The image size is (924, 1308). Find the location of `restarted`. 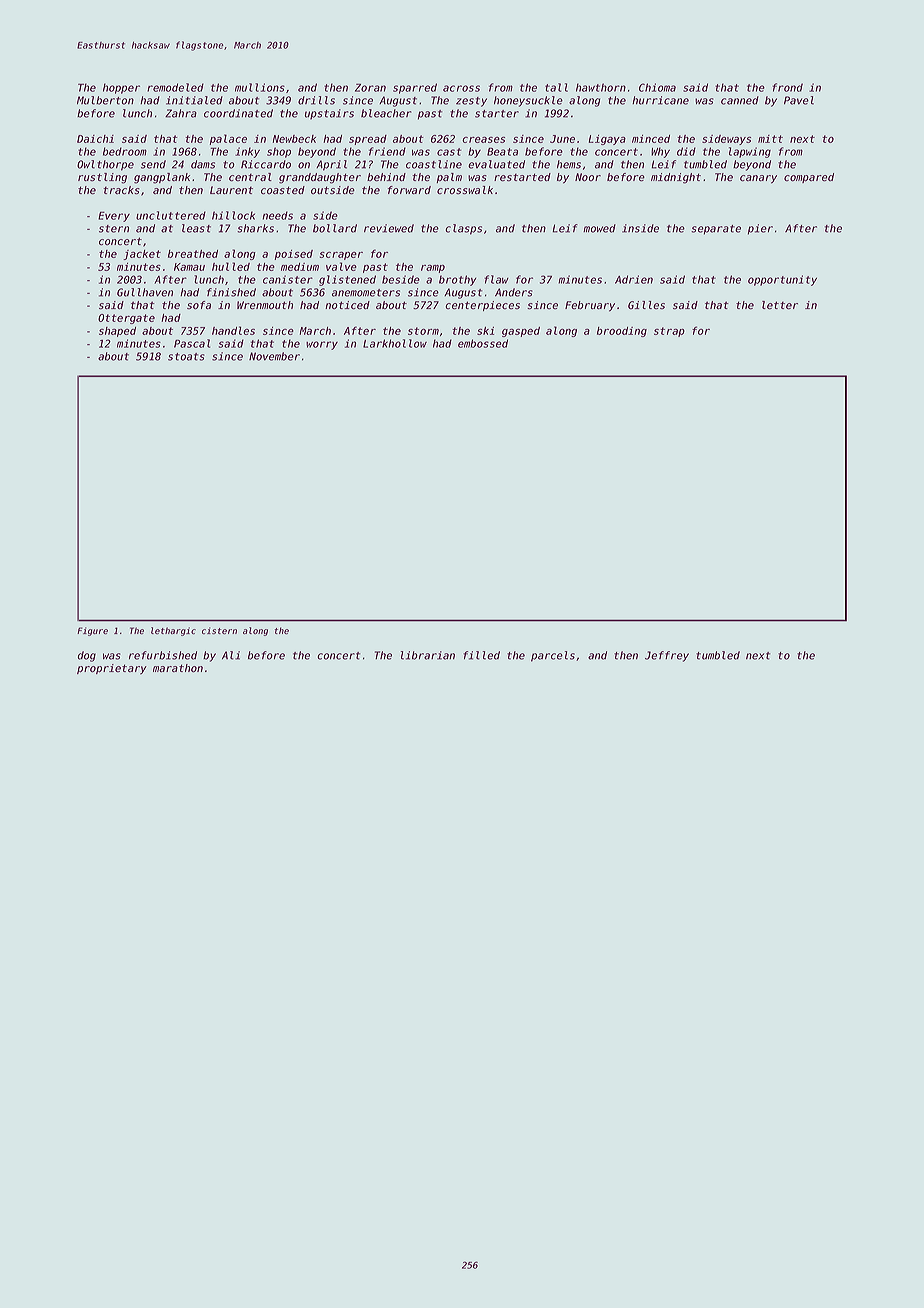

restarted is located at coordinates (522, 177).
